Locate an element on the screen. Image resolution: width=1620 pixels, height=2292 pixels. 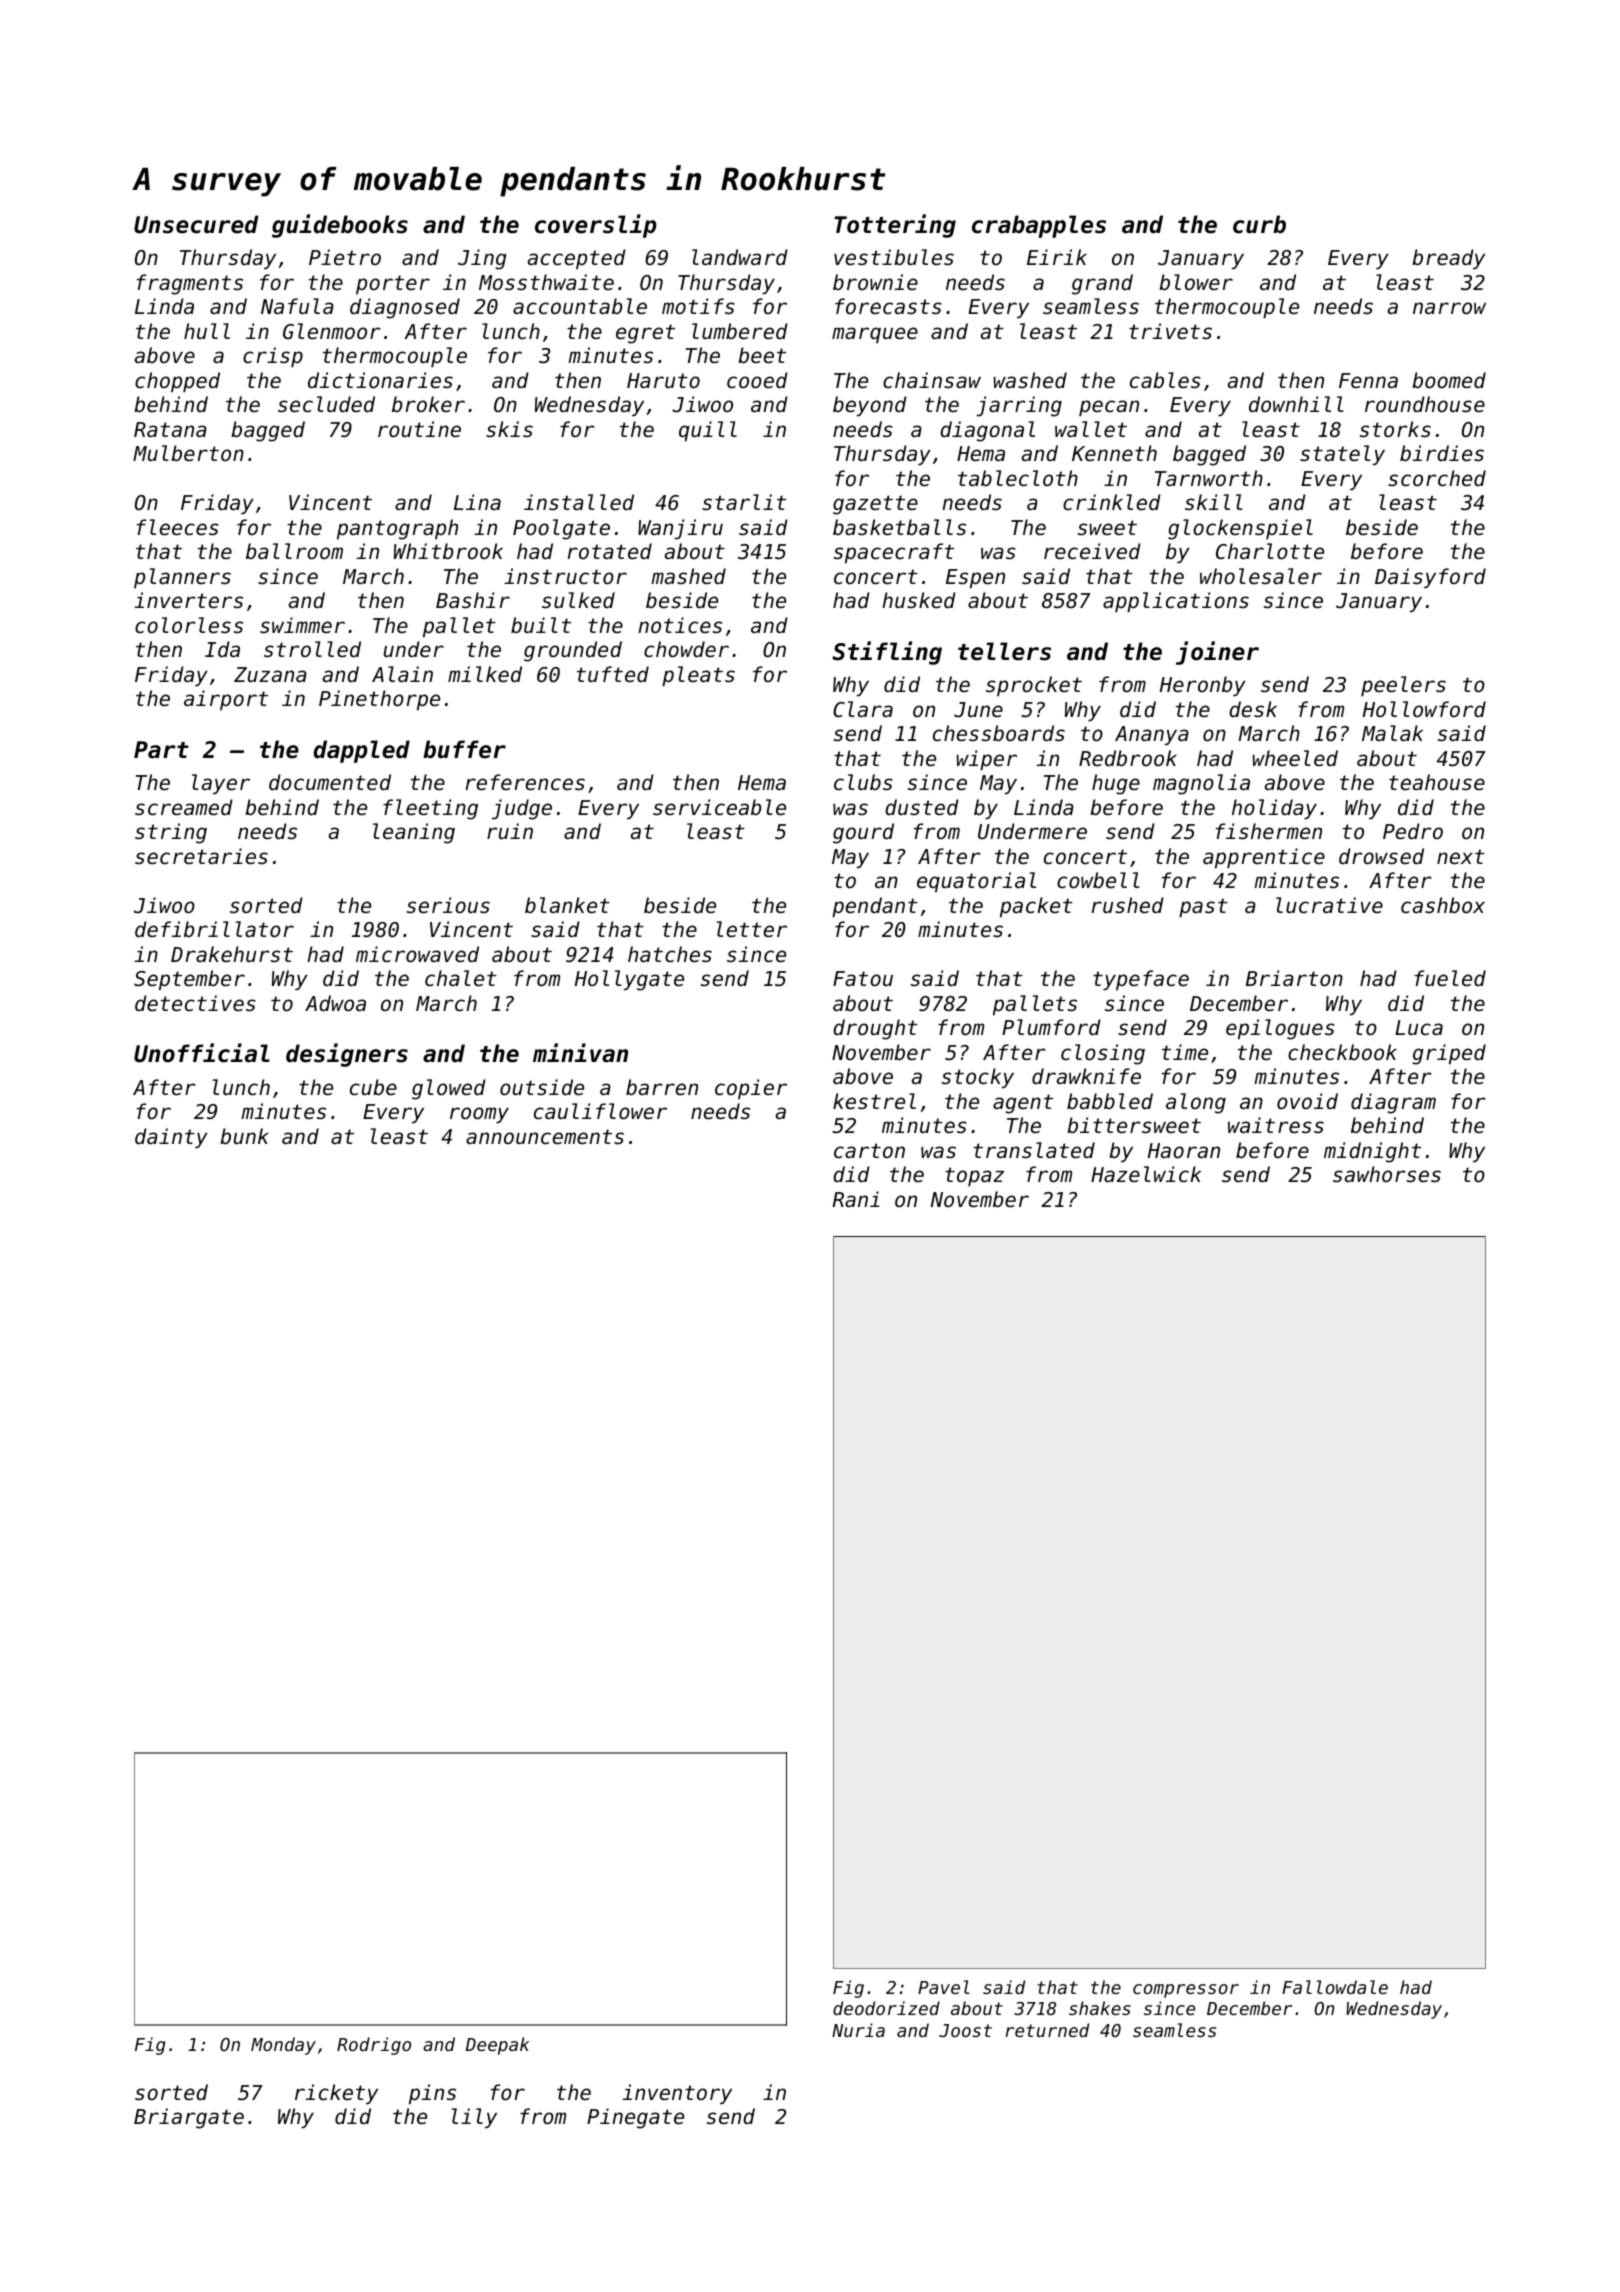
Hazelwick is located at coordinates (1146, 1174).
